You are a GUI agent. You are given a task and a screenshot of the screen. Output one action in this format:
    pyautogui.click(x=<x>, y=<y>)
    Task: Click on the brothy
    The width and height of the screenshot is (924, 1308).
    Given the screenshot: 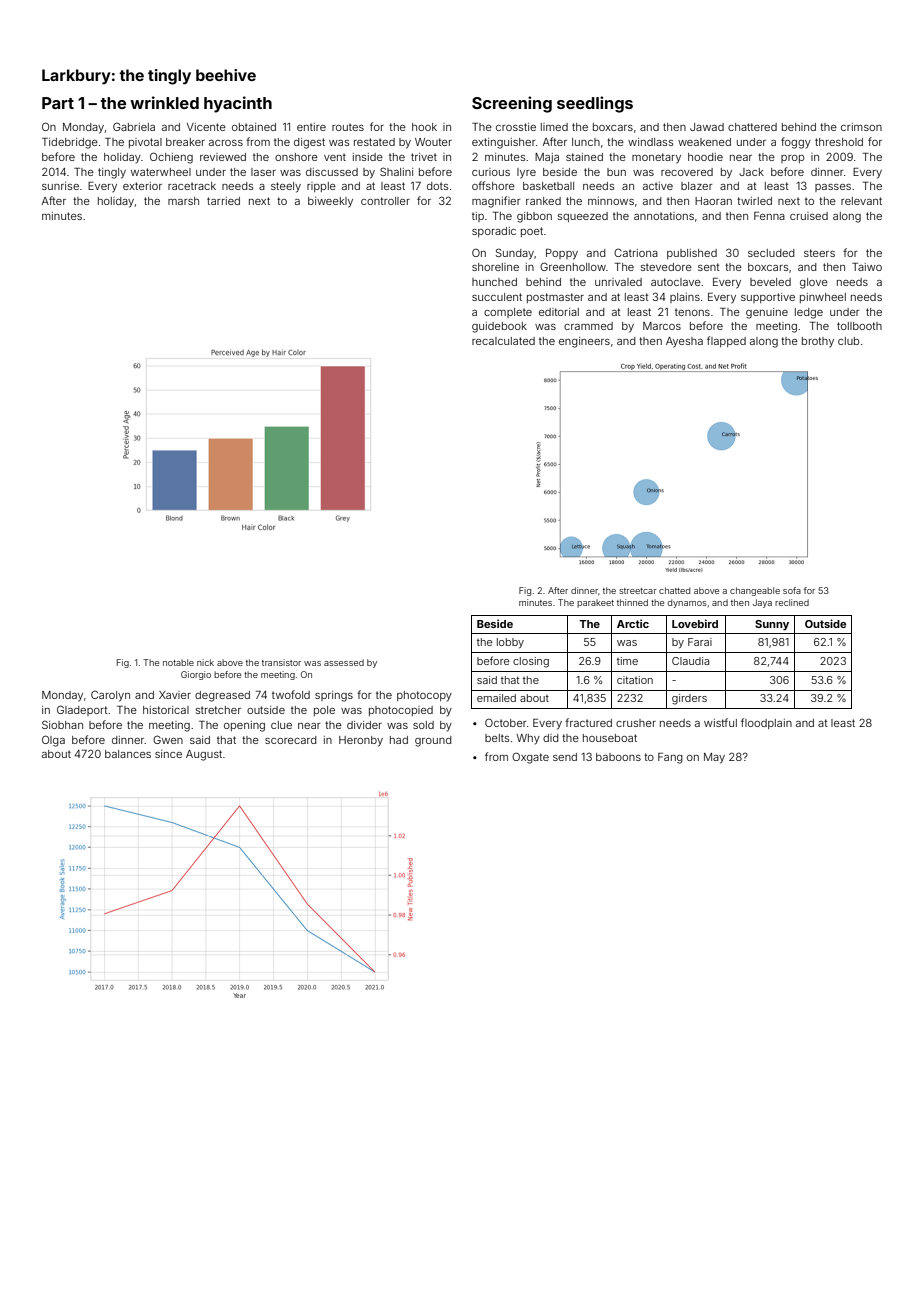 What is the action you would take?
    pyautogui.click(x=818, y=342)
